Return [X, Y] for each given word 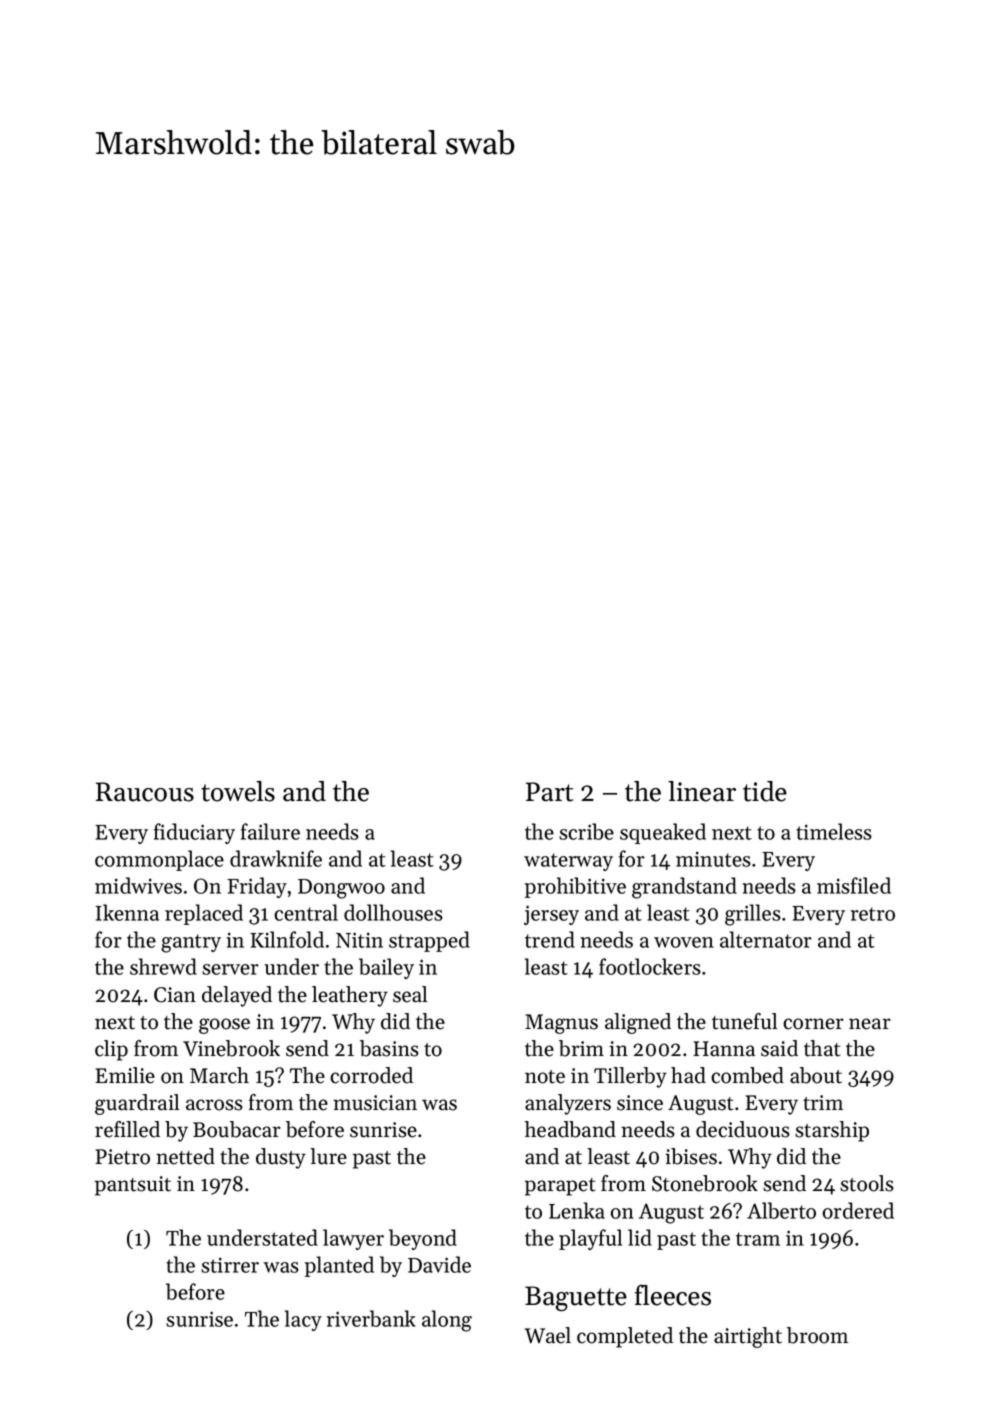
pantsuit [133, 1186]
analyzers [568, 1104]
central [306, 912]
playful [590, 1239]
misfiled [854, 885]
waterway [568, 862]
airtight [748, 1337]
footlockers [650, 966]
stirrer [230, 1265]
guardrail [137, 1104]
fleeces [673, 1295]
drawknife [276, 858]
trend [550, 939]
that [822, 1048]
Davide [439, 1264]
